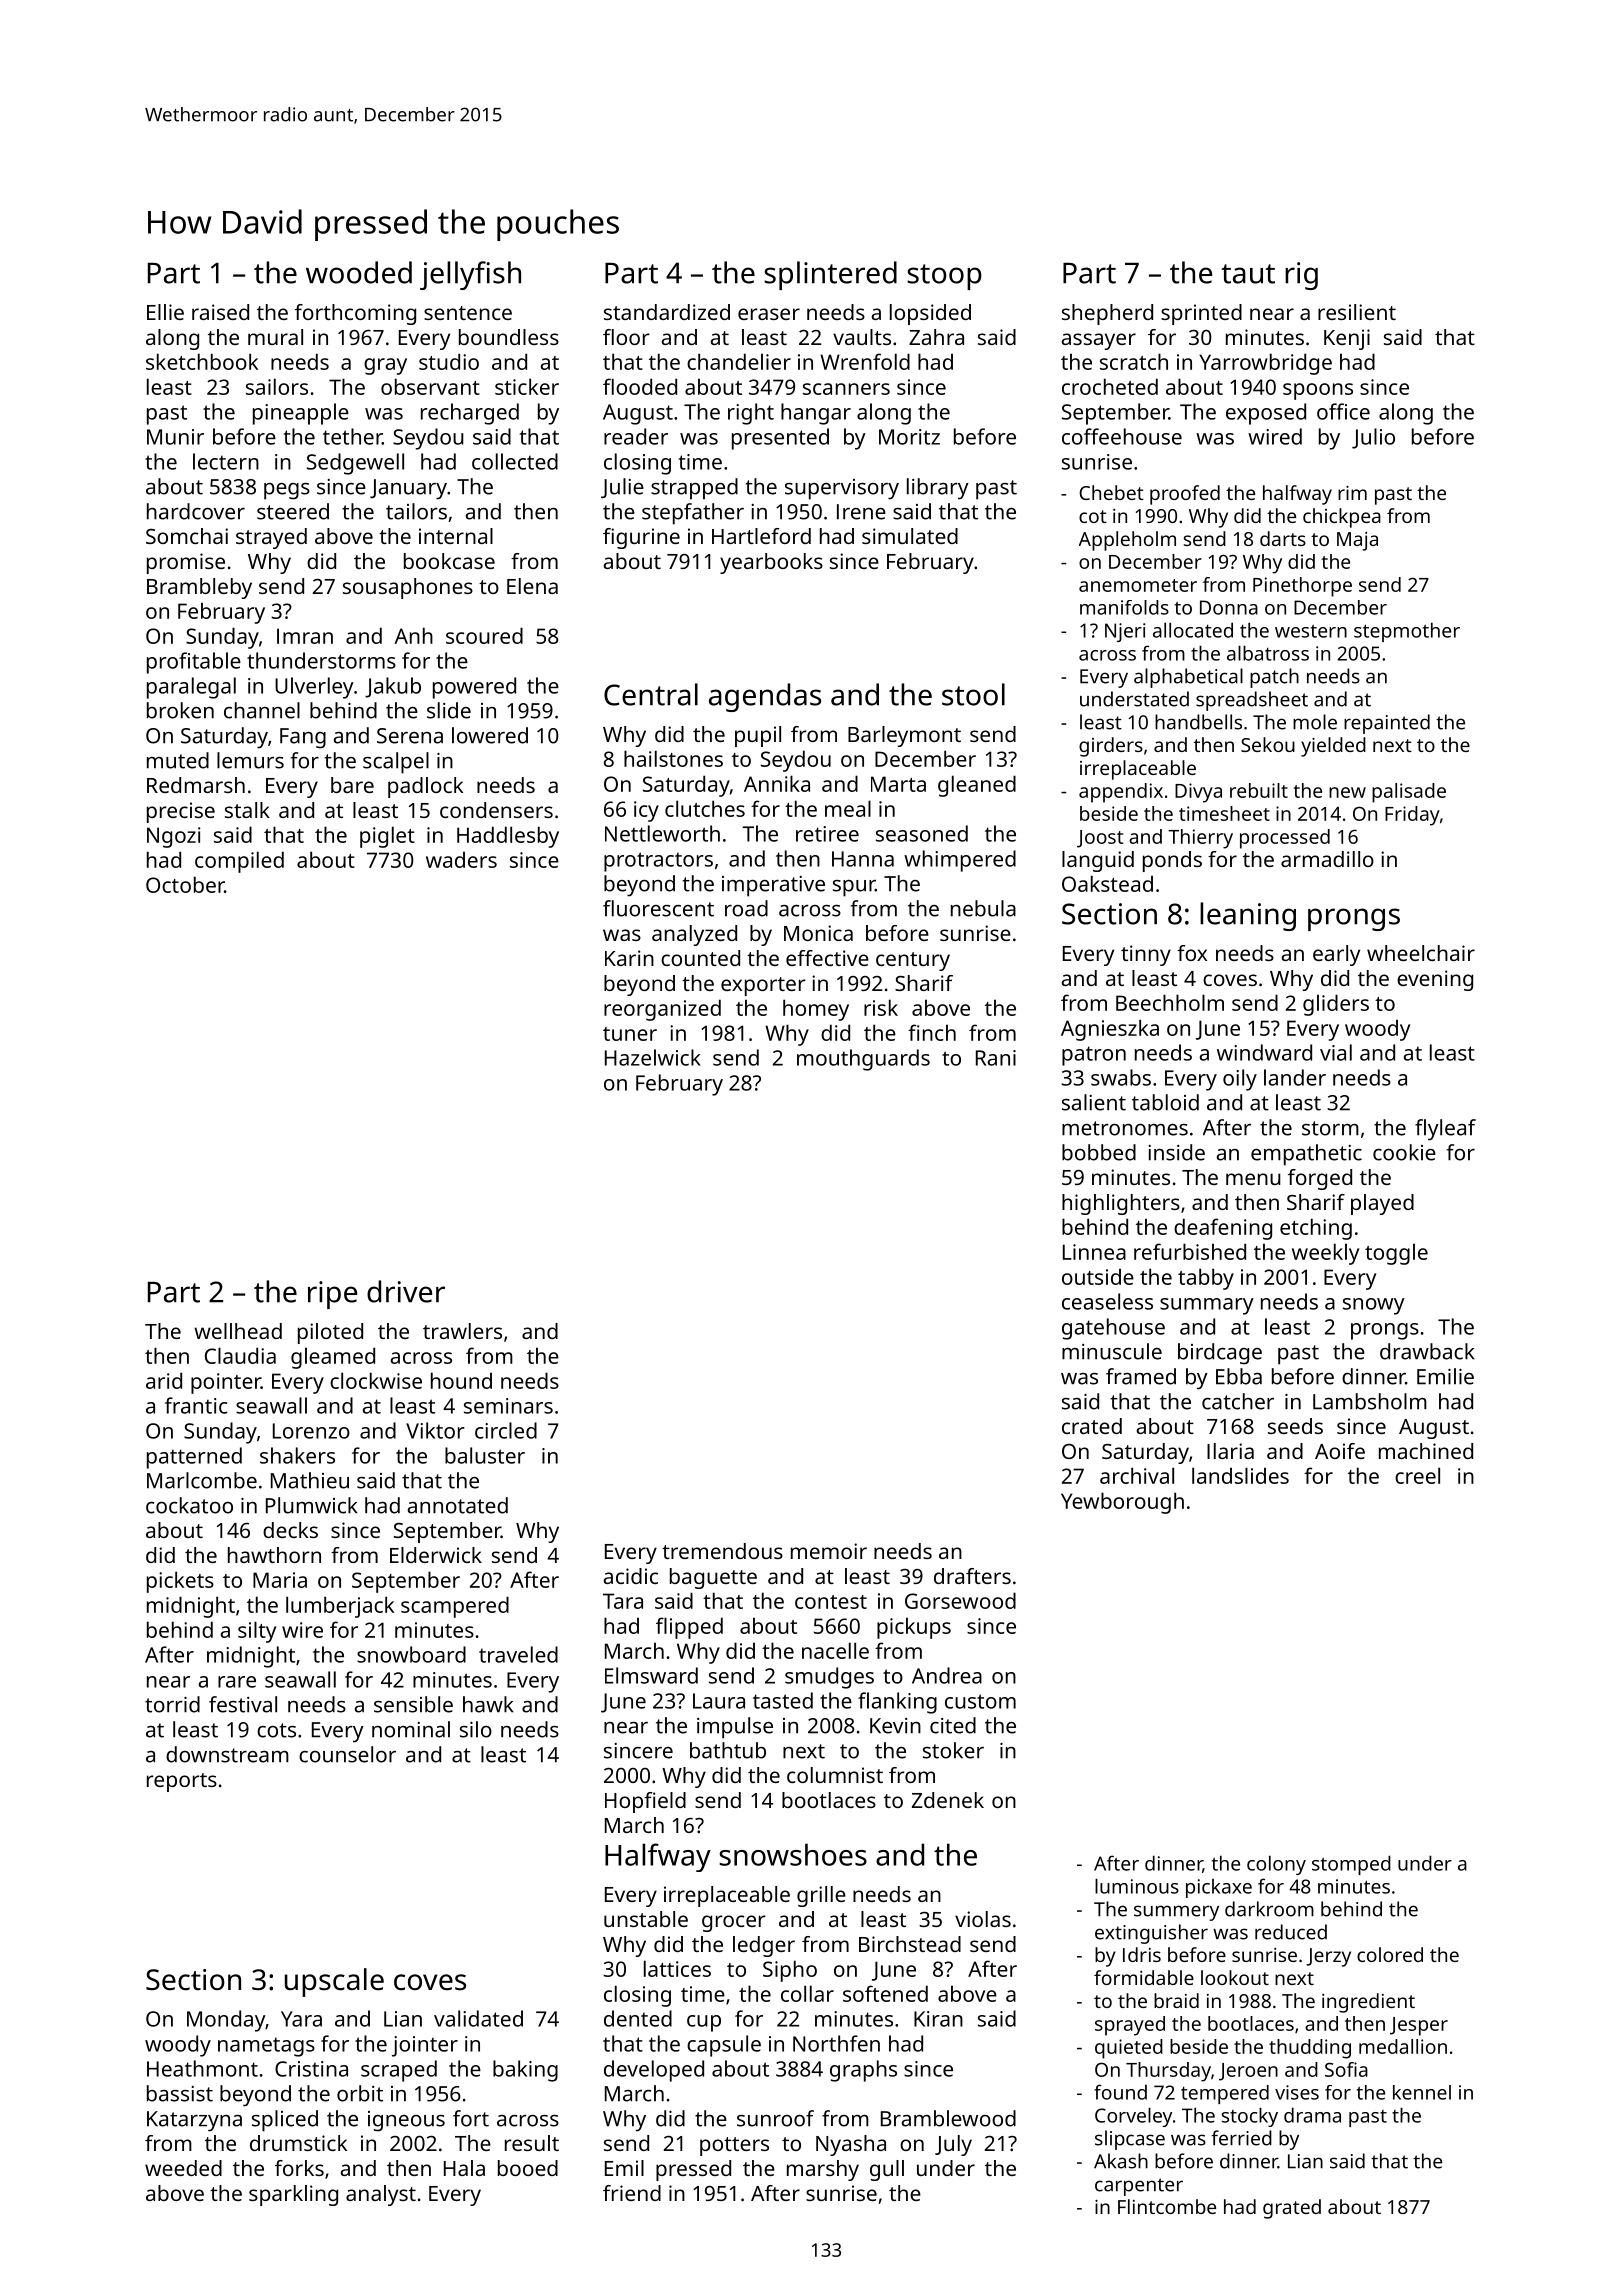 This screenshot has height=2292, width=1620. Describe the element at coordinates (1248, 274) in the screenshot. I see `taut` at that location.
